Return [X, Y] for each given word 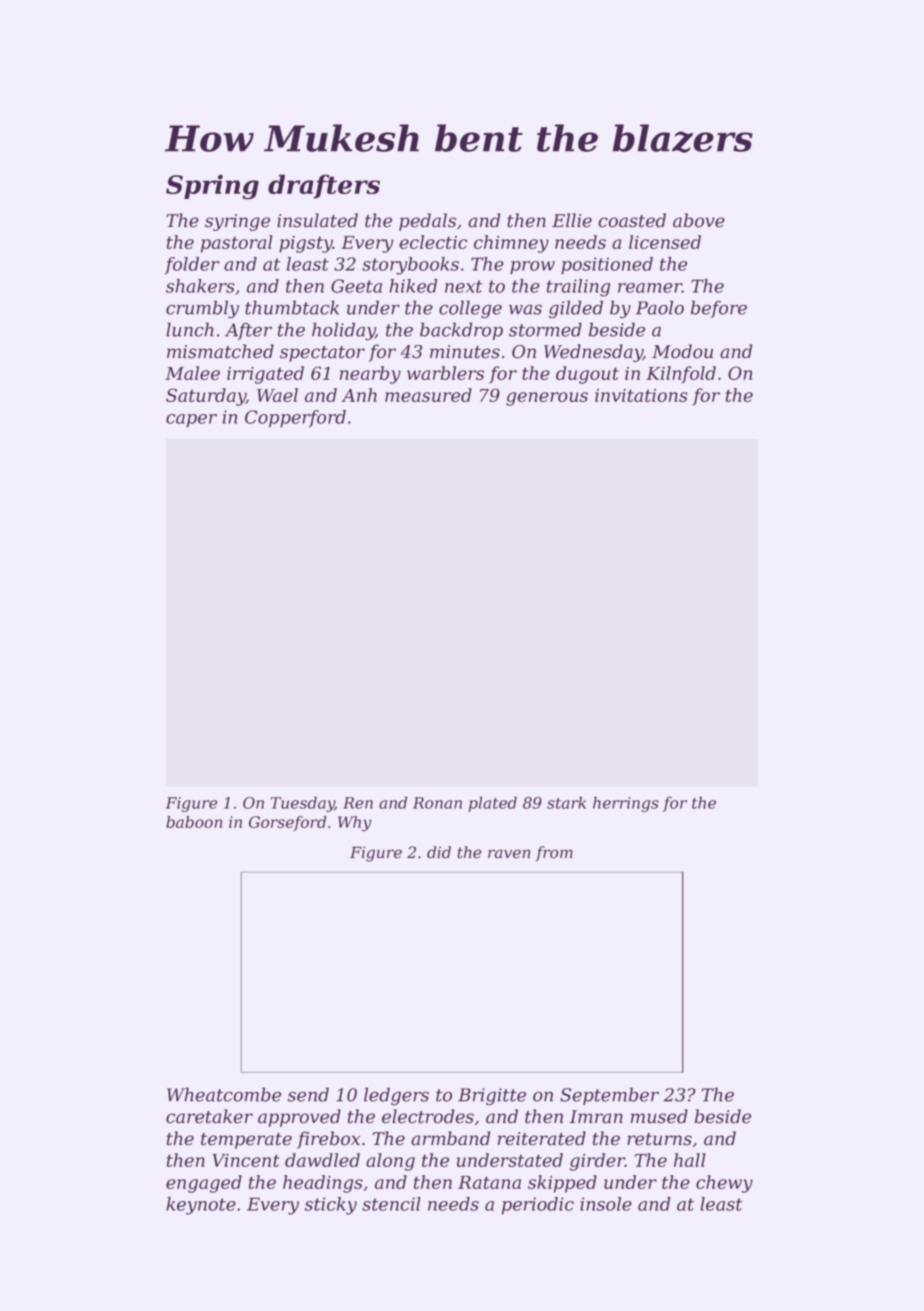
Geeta [356, 286]
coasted [632, 220]
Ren [358, 803]
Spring [212, 187]
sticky [331, 1206]
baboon [194, 822]
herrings [626, 804]
